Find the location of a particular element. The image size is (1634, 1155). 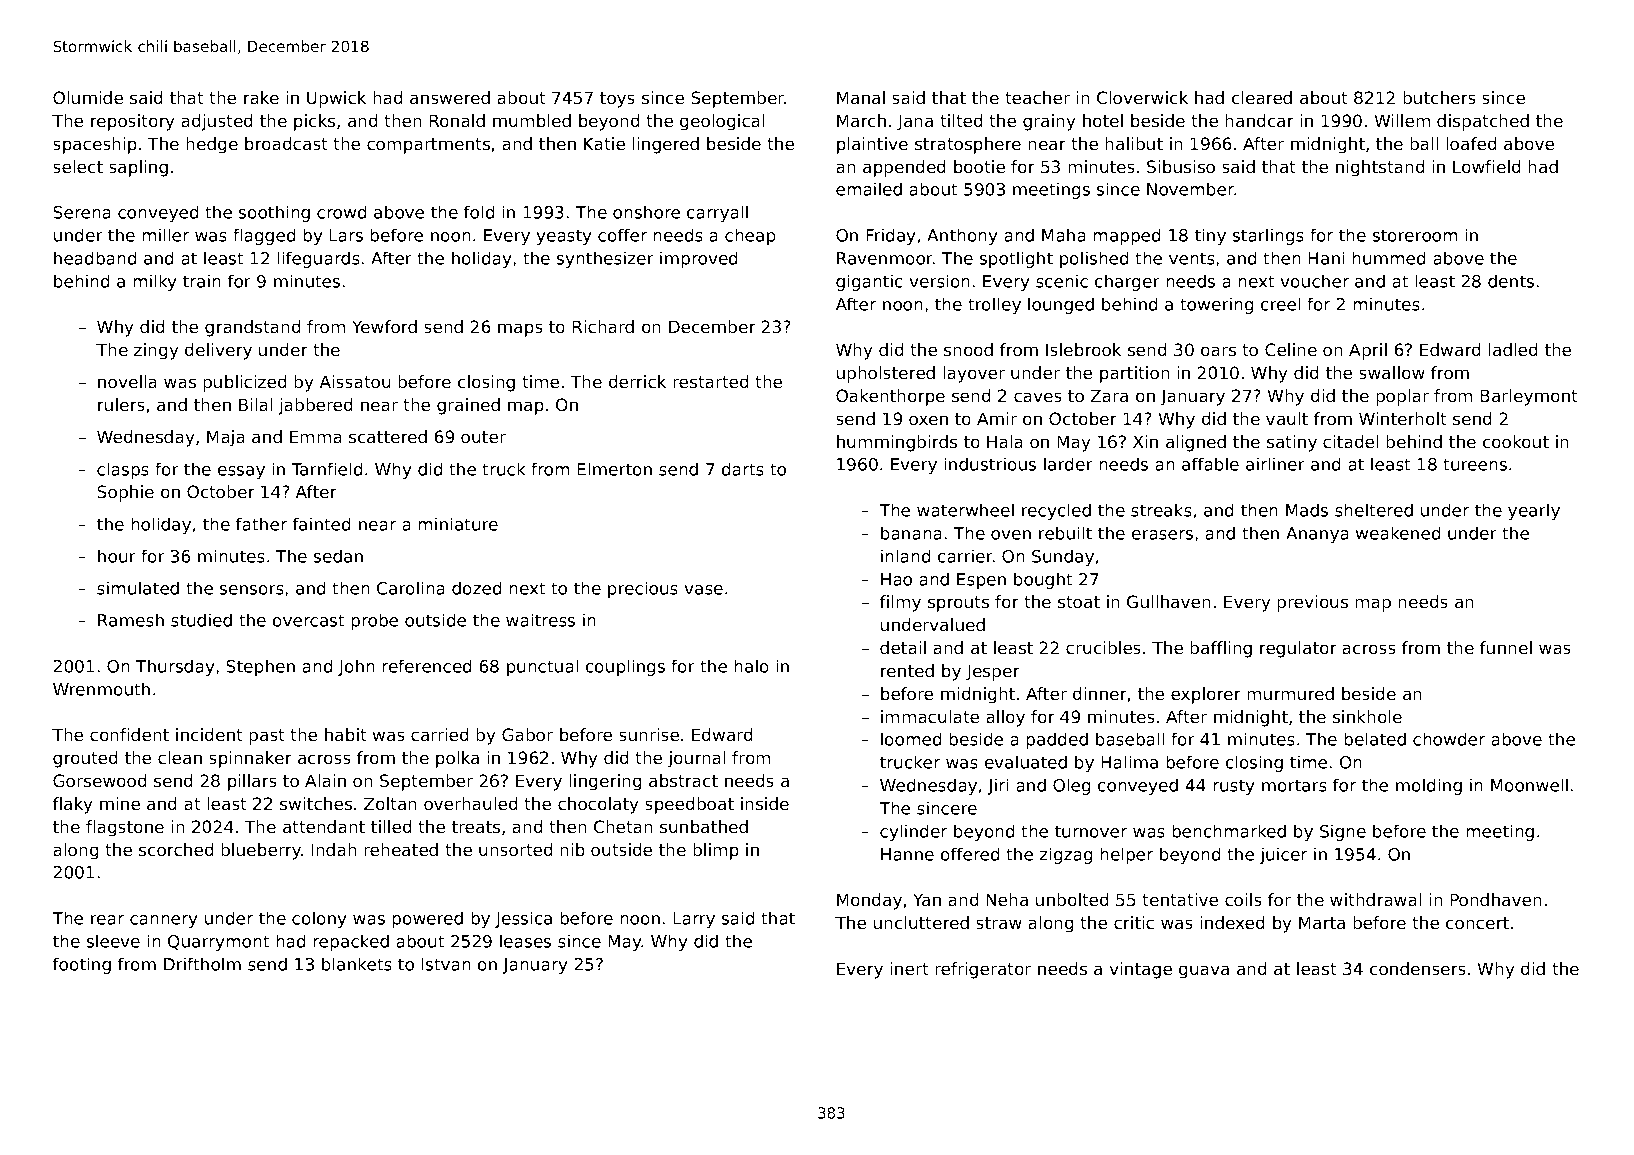

clasps is located at coordinates (123, 470).
